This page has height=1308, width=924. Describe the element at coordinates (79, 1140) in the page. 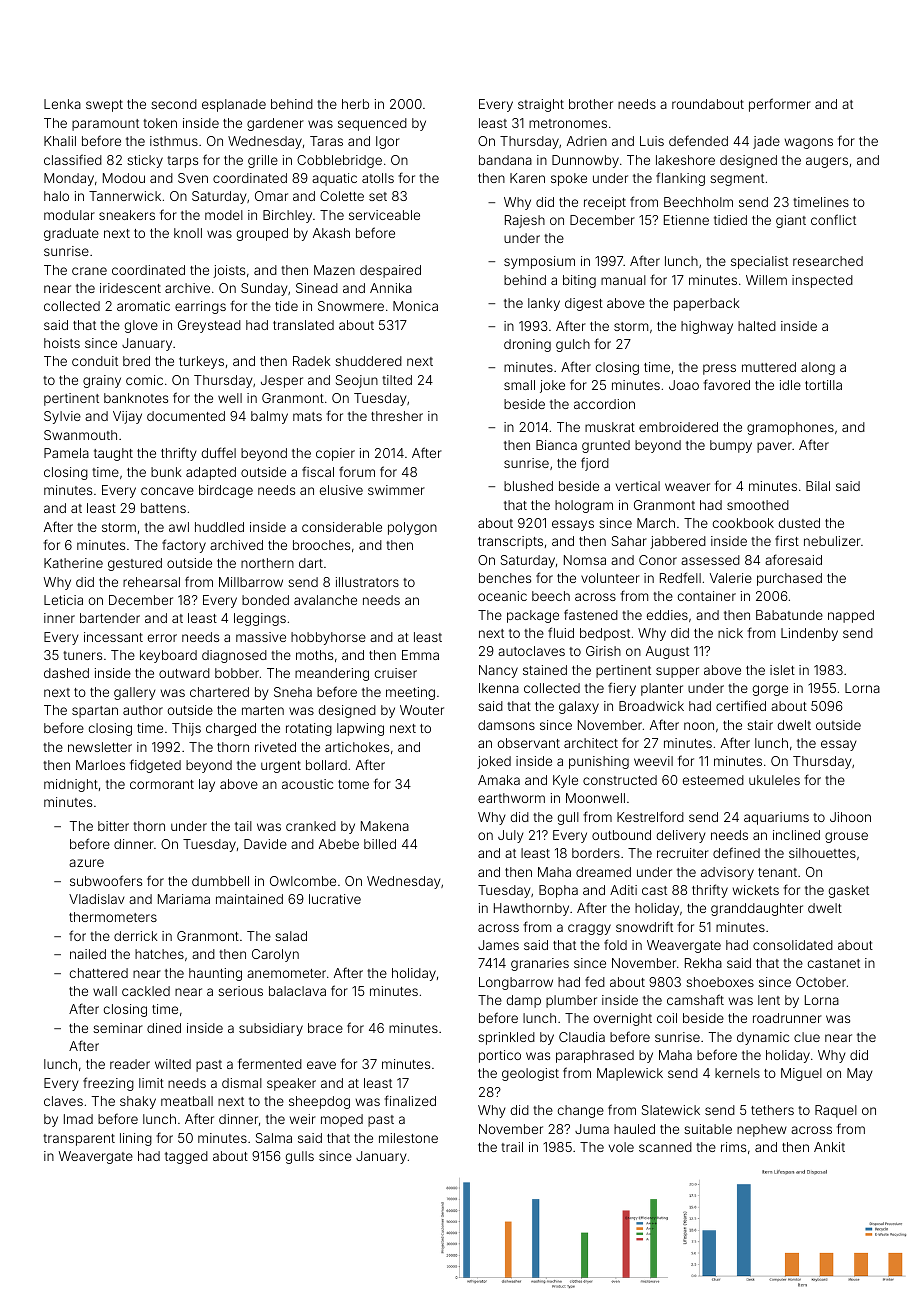

I see `transparent` at that location.
